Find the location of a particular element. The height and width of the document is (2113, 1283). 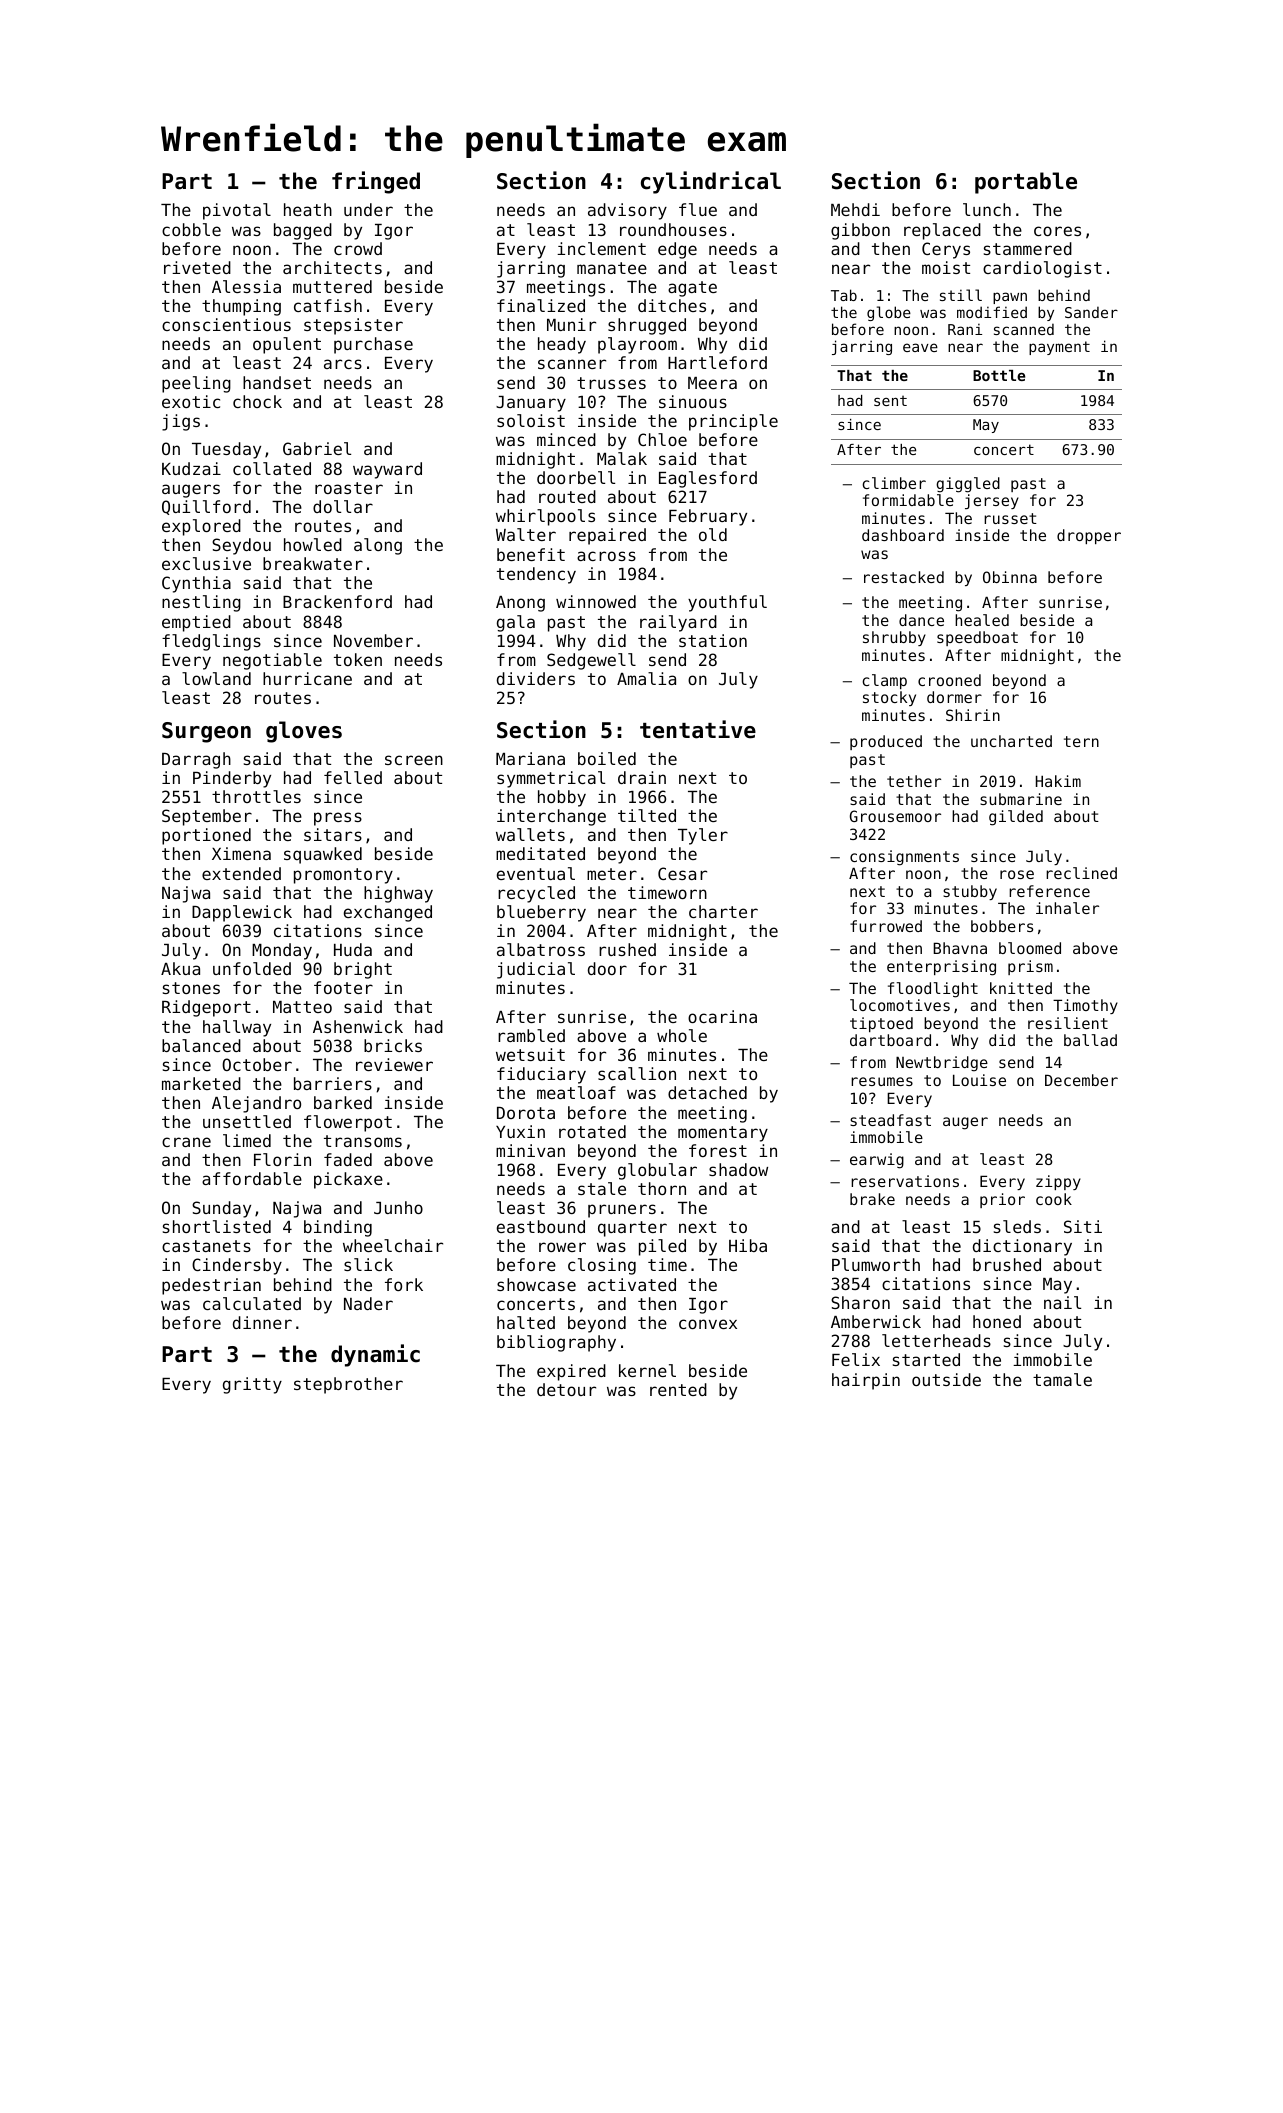

advisory is located at coordinates (627, 211).
